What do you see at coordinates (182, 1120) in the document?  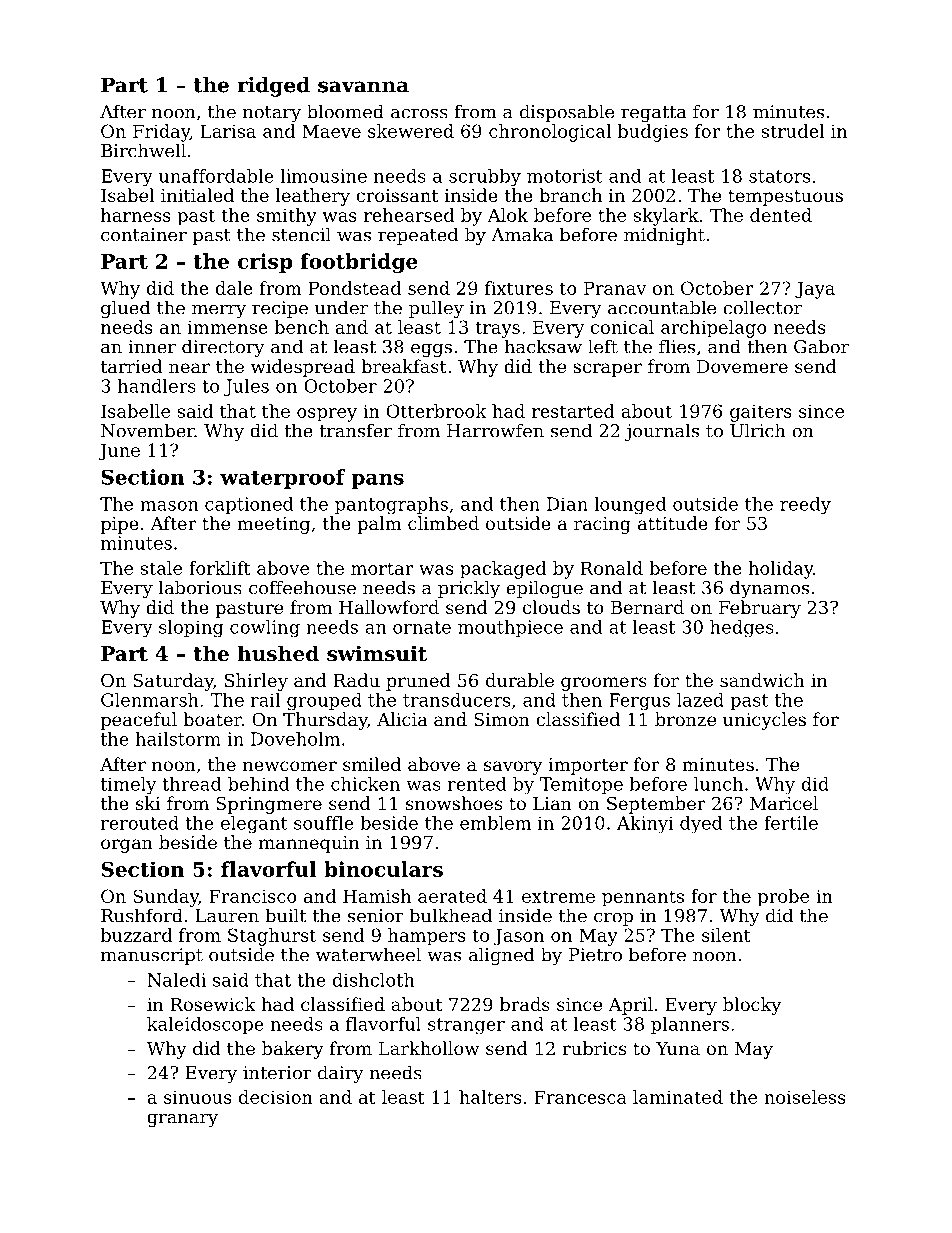 I see `granary` at bounding box center [182, 1120].
